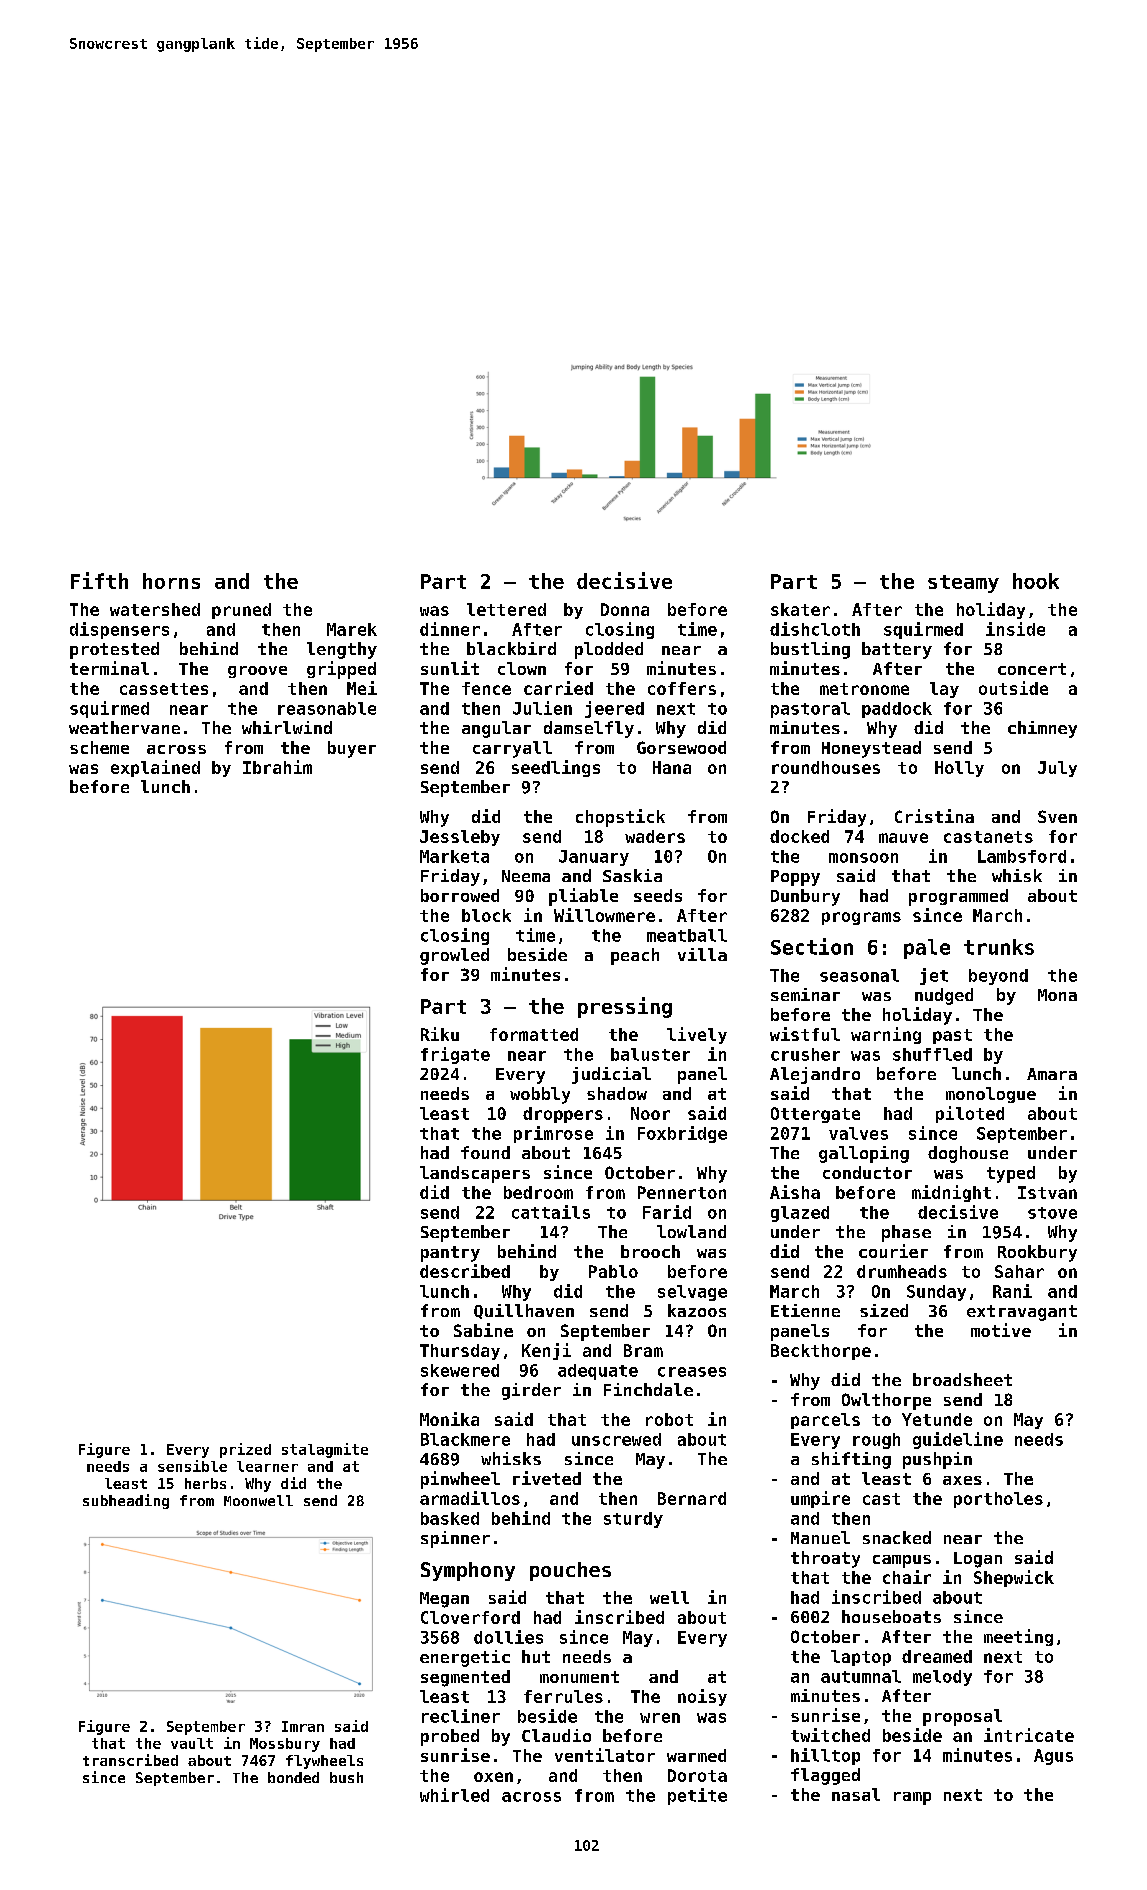 This screenshot has height=1890, width=1147. Describe the element at coordinates (440, 1034) in the screenshot. I see `Riku` at that location.
